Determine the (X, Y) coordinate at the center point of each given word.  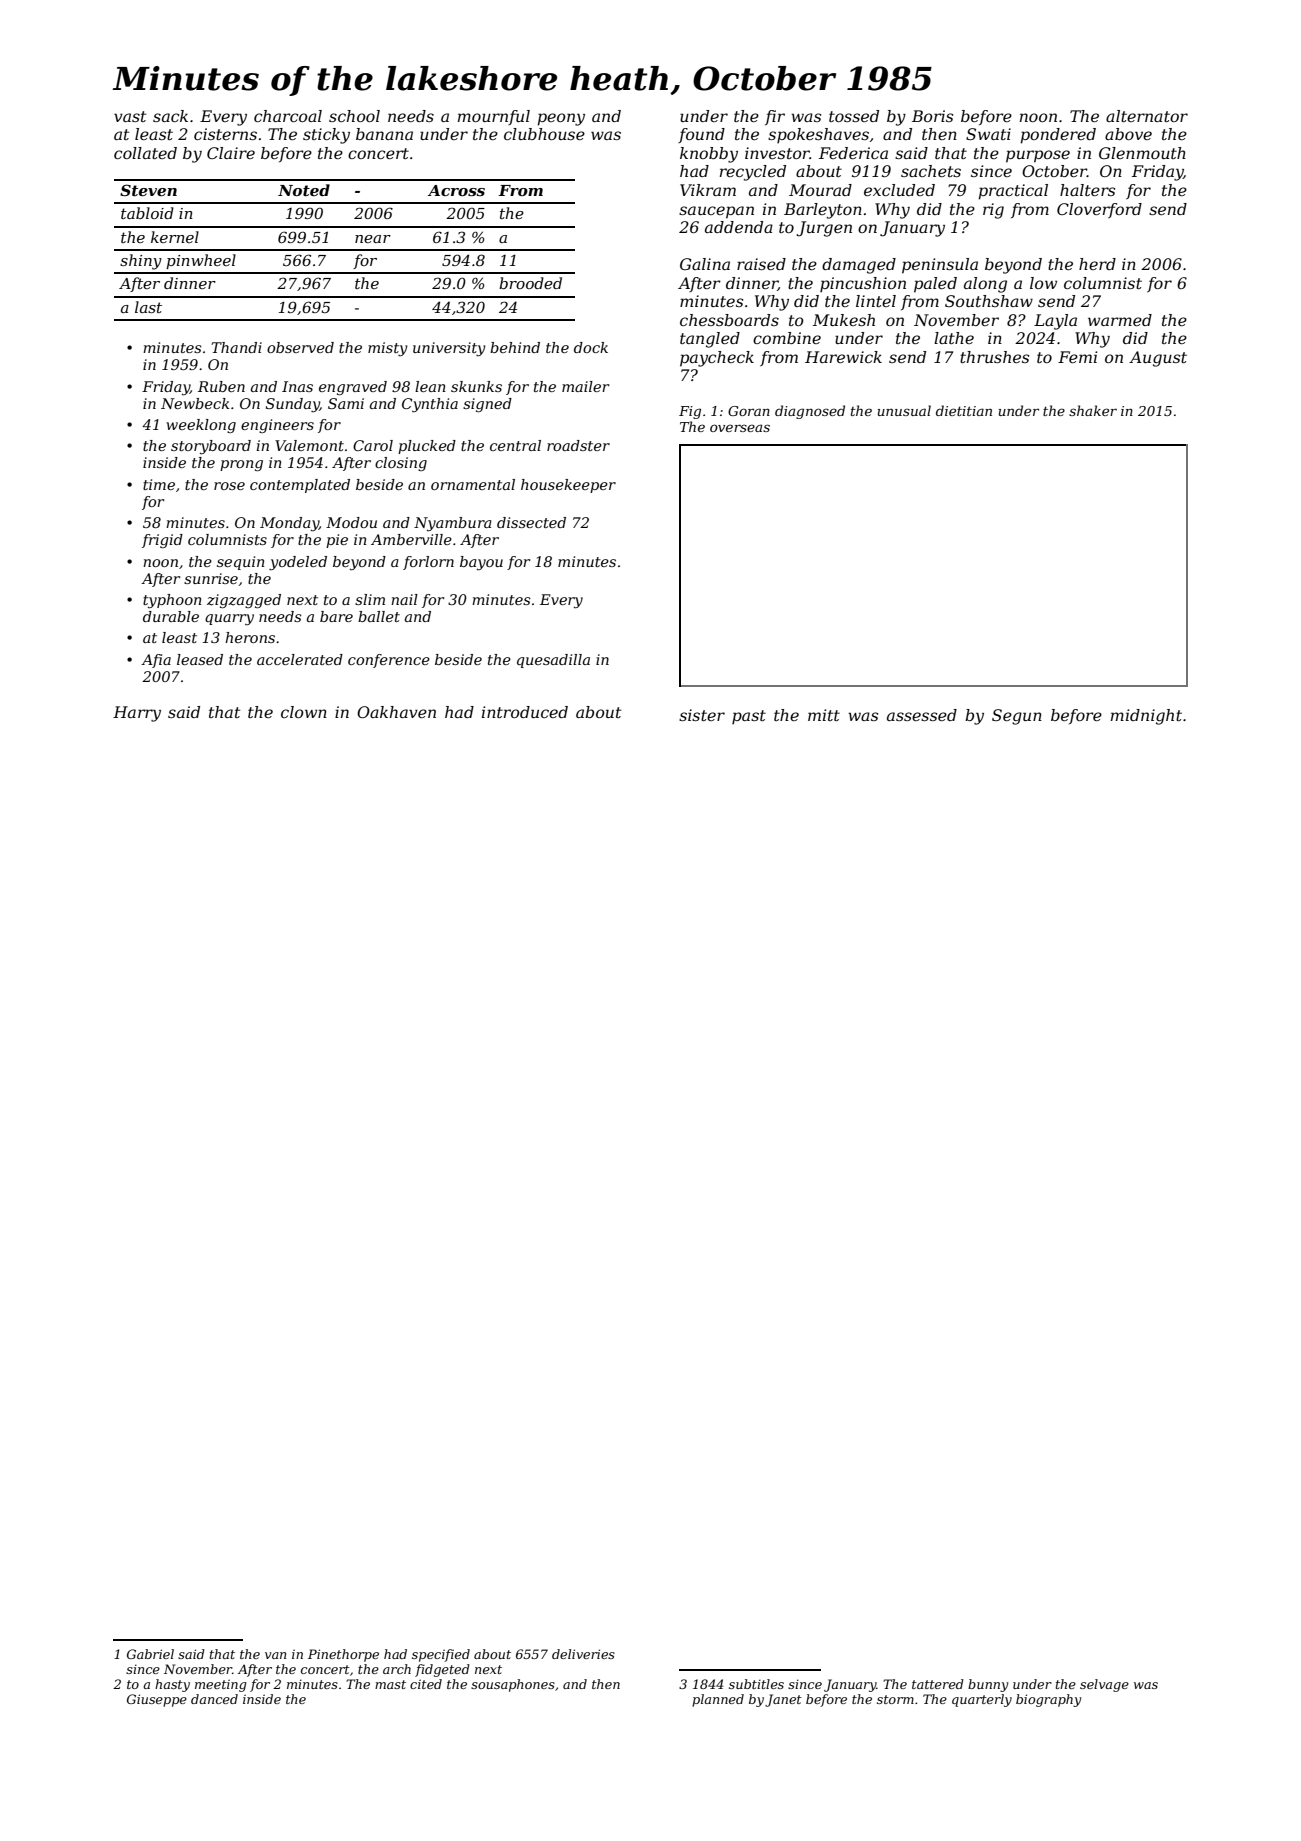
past (749, 717)
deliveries (583, 1654)
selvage (1104, 1685)
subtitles (756, 1684)
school (354, 116)
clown (304, 712)
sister (702, 715)
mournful (494, 117)
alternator (1147, 116)
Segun (1017, 717)
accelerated (300, 659)
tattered (938, 1684)
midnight (1146, 717)
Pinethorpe (343, 1655)
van (275, 1655)
